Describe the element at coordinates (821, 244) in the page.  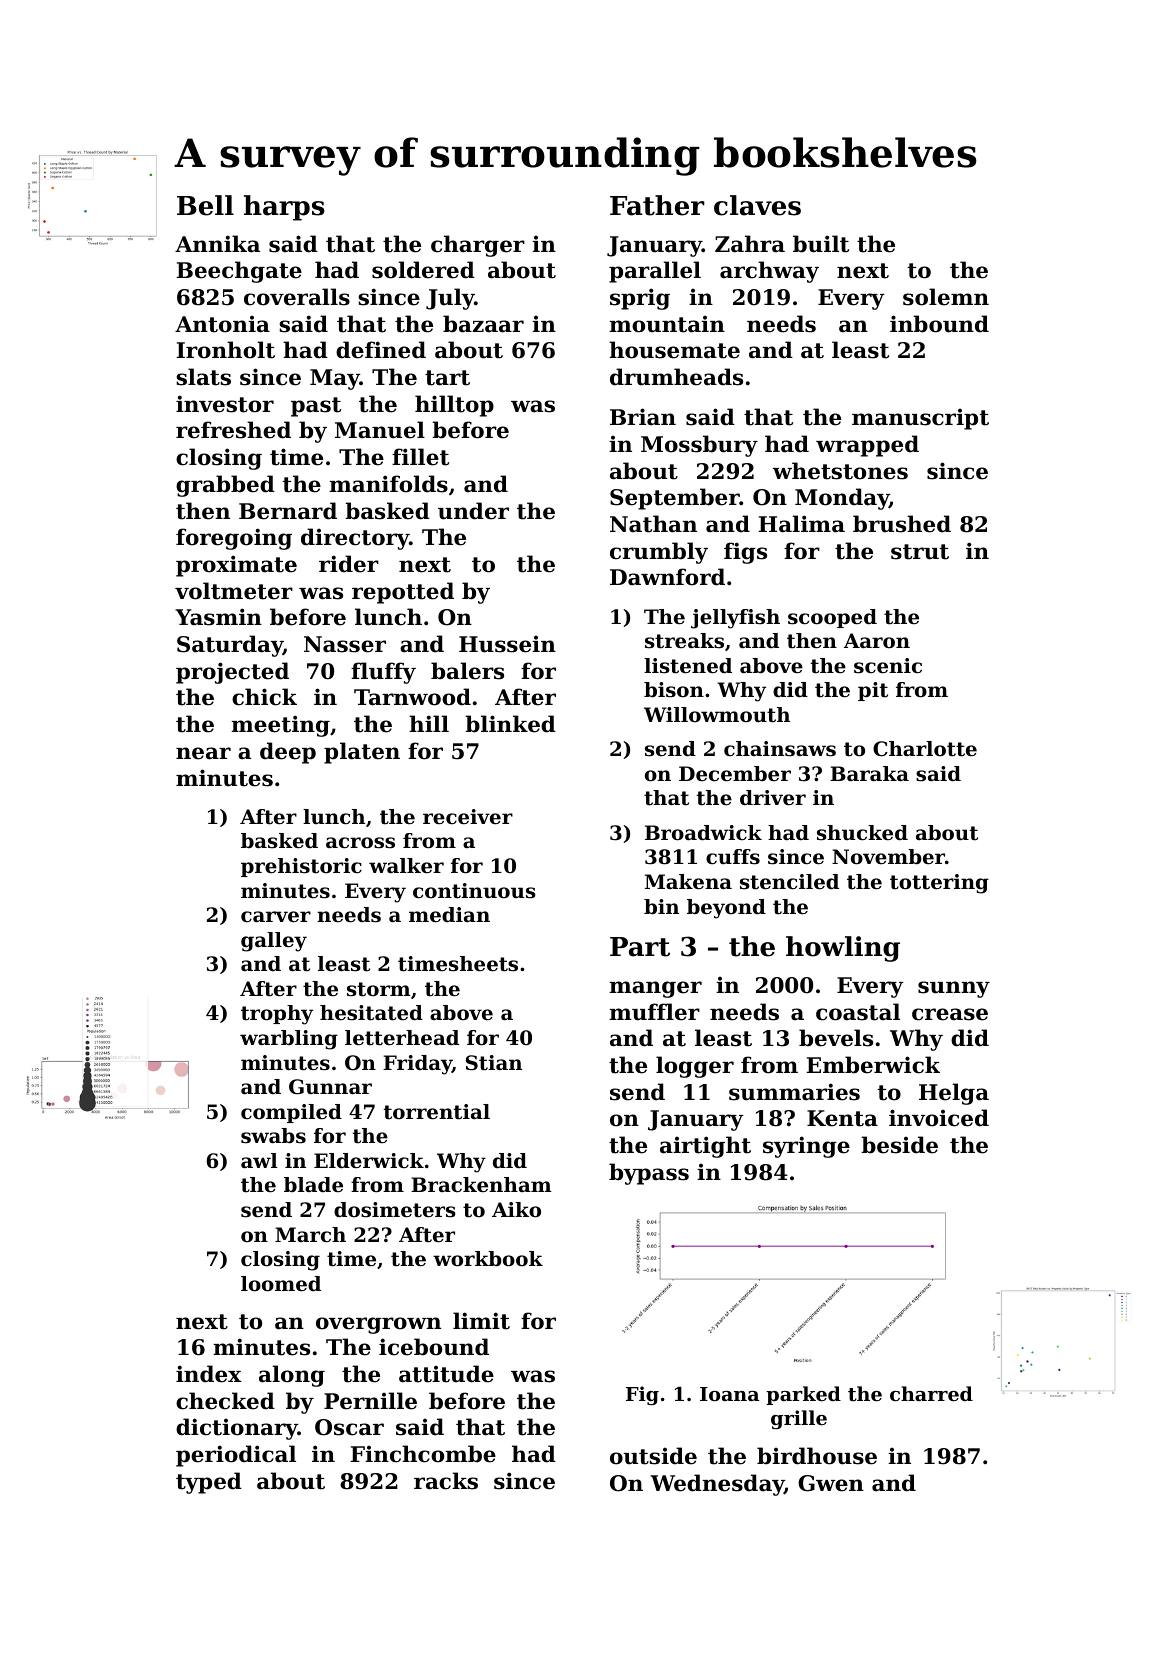
I see `built` at that location.
